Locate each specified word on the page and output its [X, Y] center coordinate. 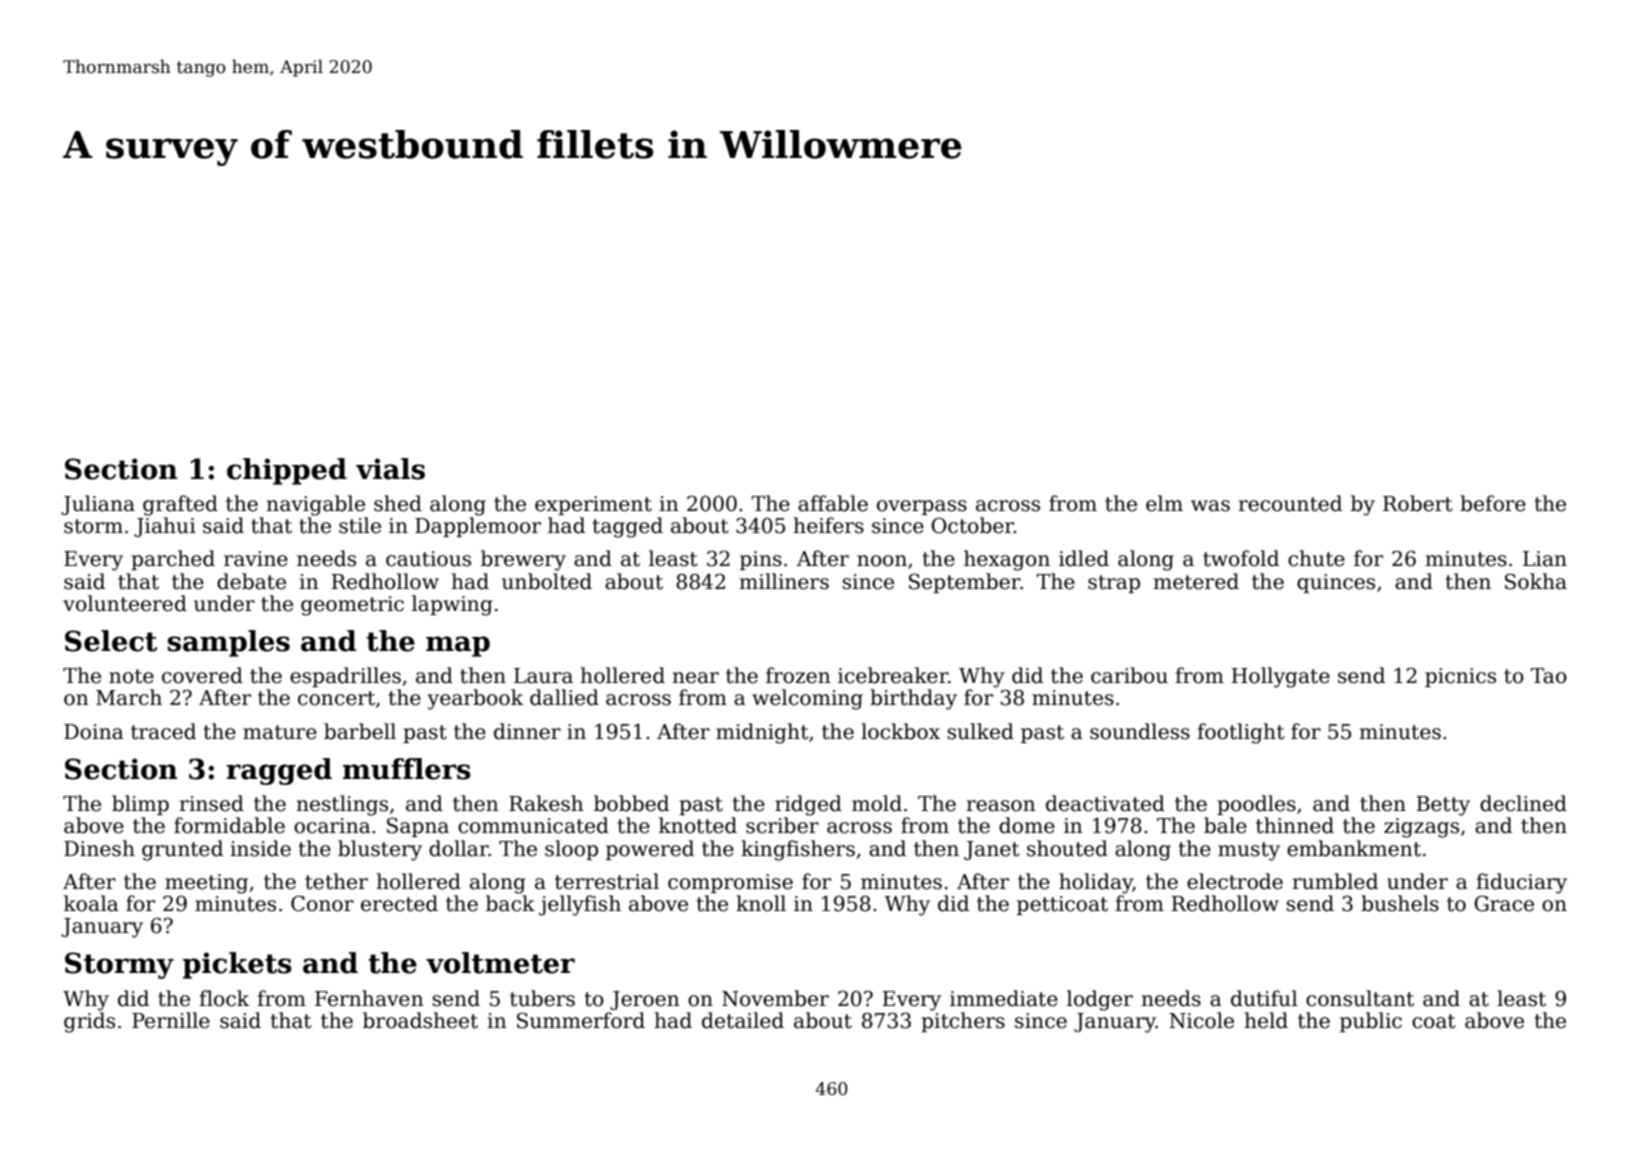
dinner [527, 731]
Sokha [1536, 581]
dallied [564, 697]
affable [833, 503]
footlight [1241, 733]
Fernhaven [369, 998]
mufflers [407, 769]
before [1493, 503]
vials [390, 469]
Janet [992, 850]
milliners [784, 581]
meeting [206, 884]
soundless [1140, 731]
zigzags [1421, 828]
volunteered [125, 603]
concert [336, 698]
